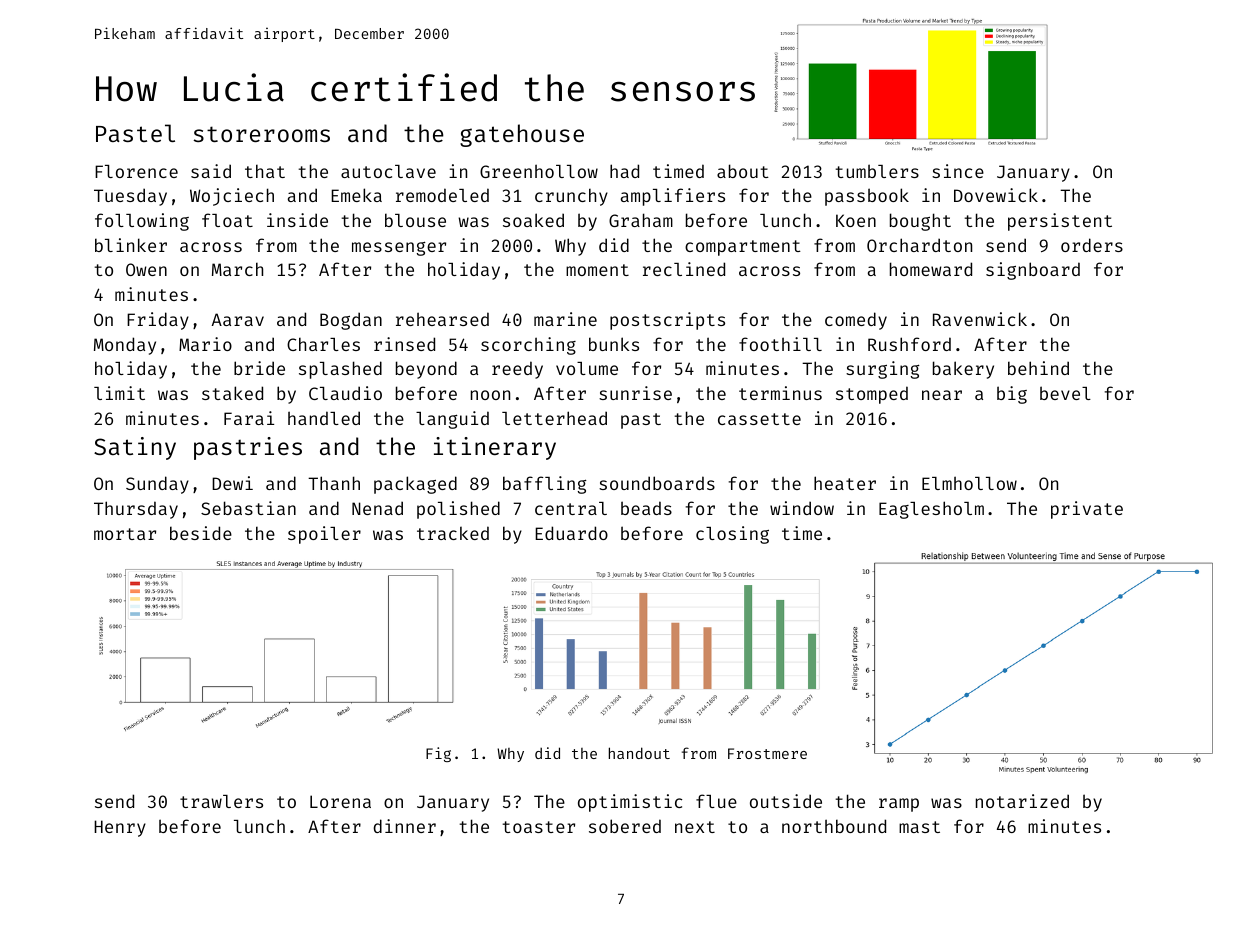  I want to click on notarized, so click(1022, 801).
